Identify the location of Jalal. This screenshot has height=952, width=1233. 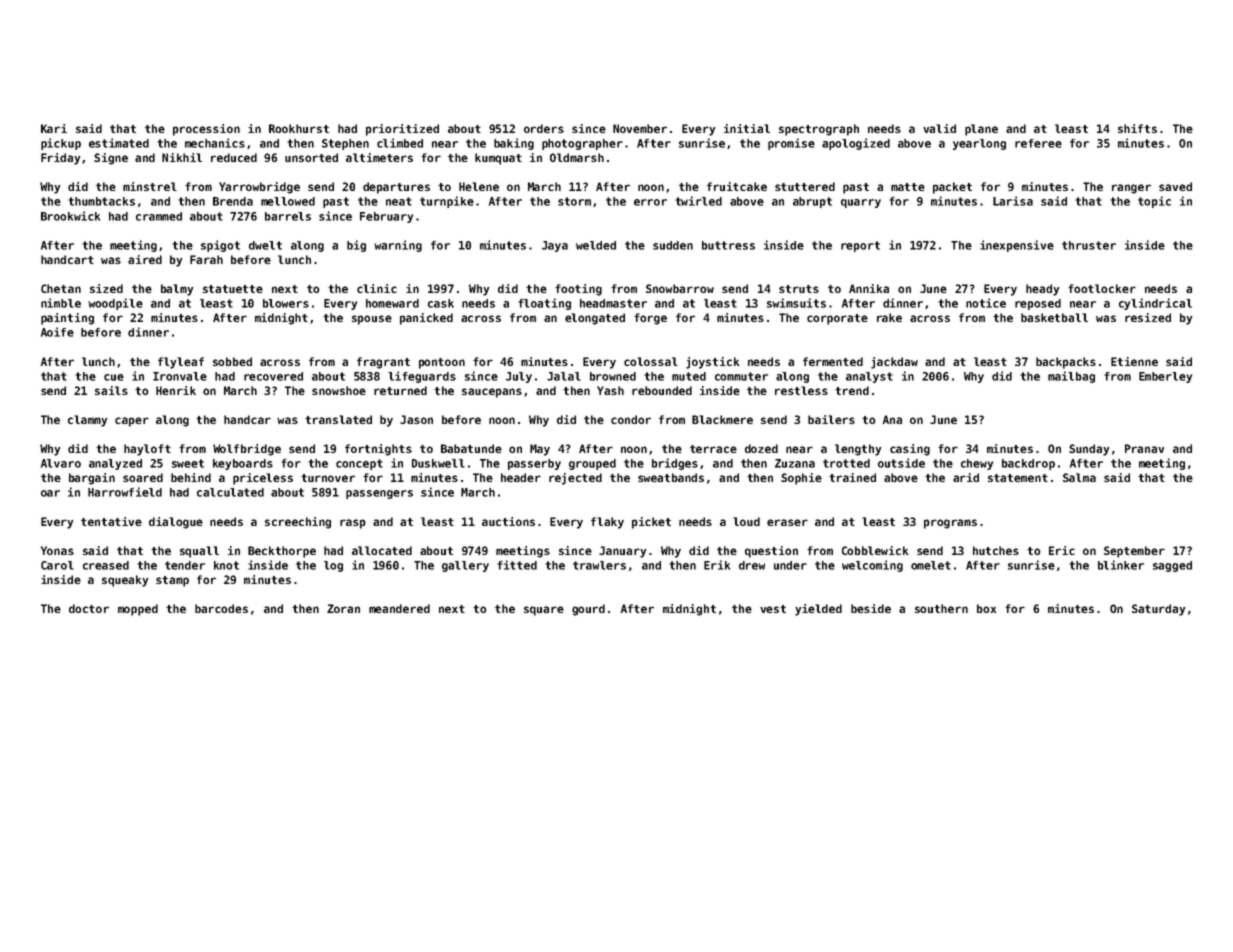
(564, 376).
